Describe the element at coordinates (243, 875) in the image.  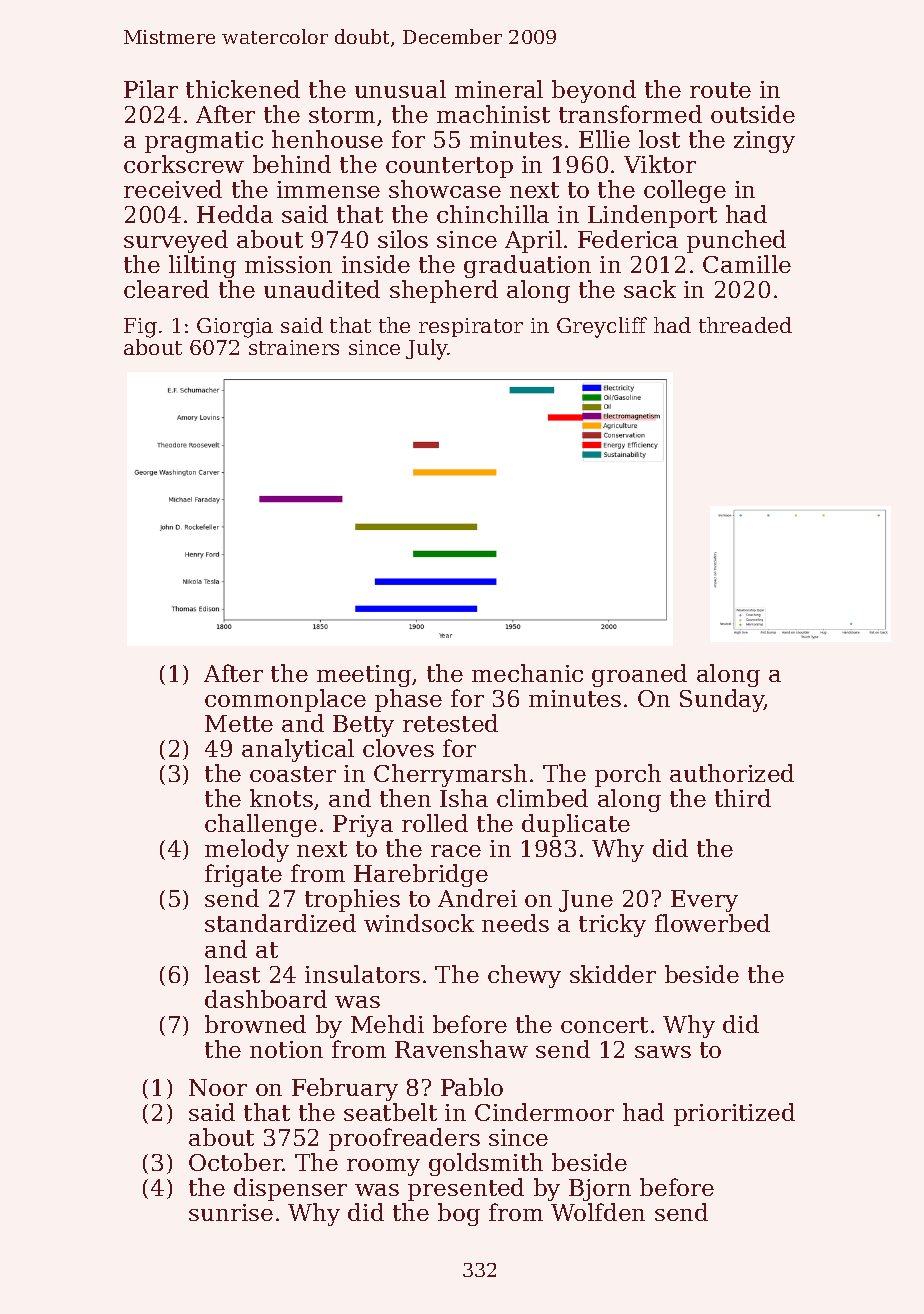
I see `frigate` at that location.
